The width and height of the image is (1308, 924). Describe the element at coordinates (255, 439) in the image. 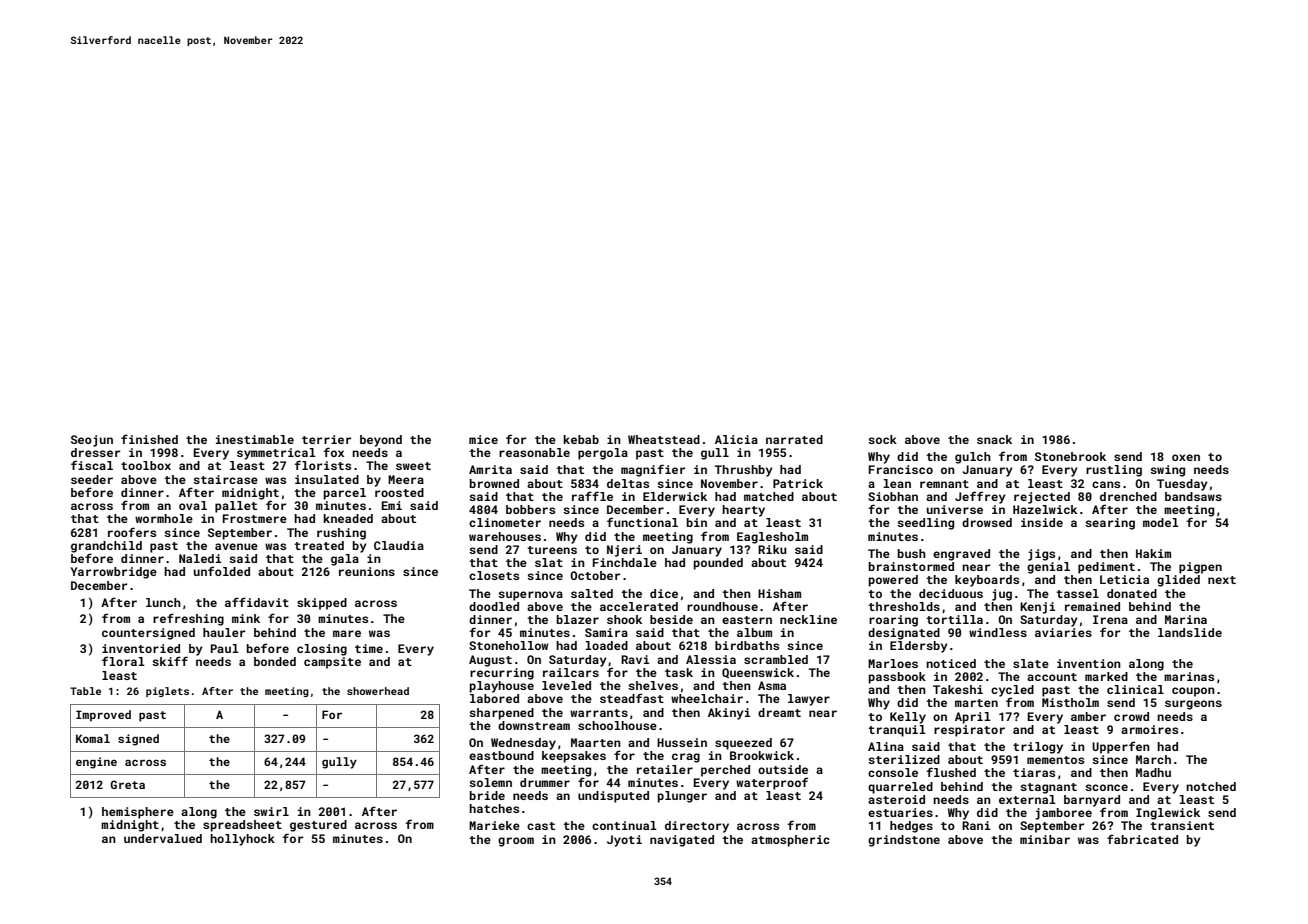

I see `inestimable` at that location.
